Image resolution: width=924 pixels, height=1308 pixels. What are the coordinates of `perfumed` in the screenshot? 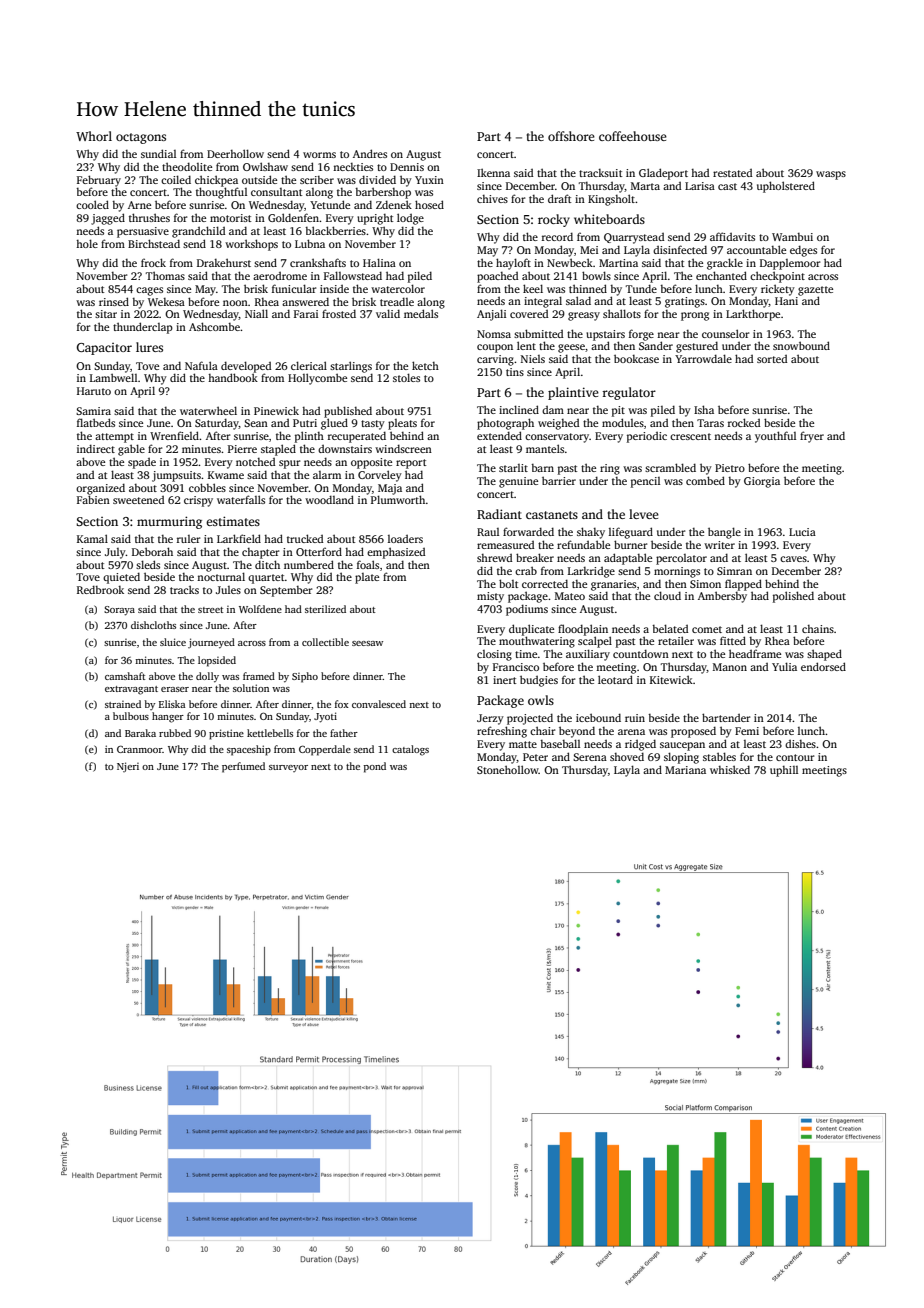 It's located at (243, 767).
